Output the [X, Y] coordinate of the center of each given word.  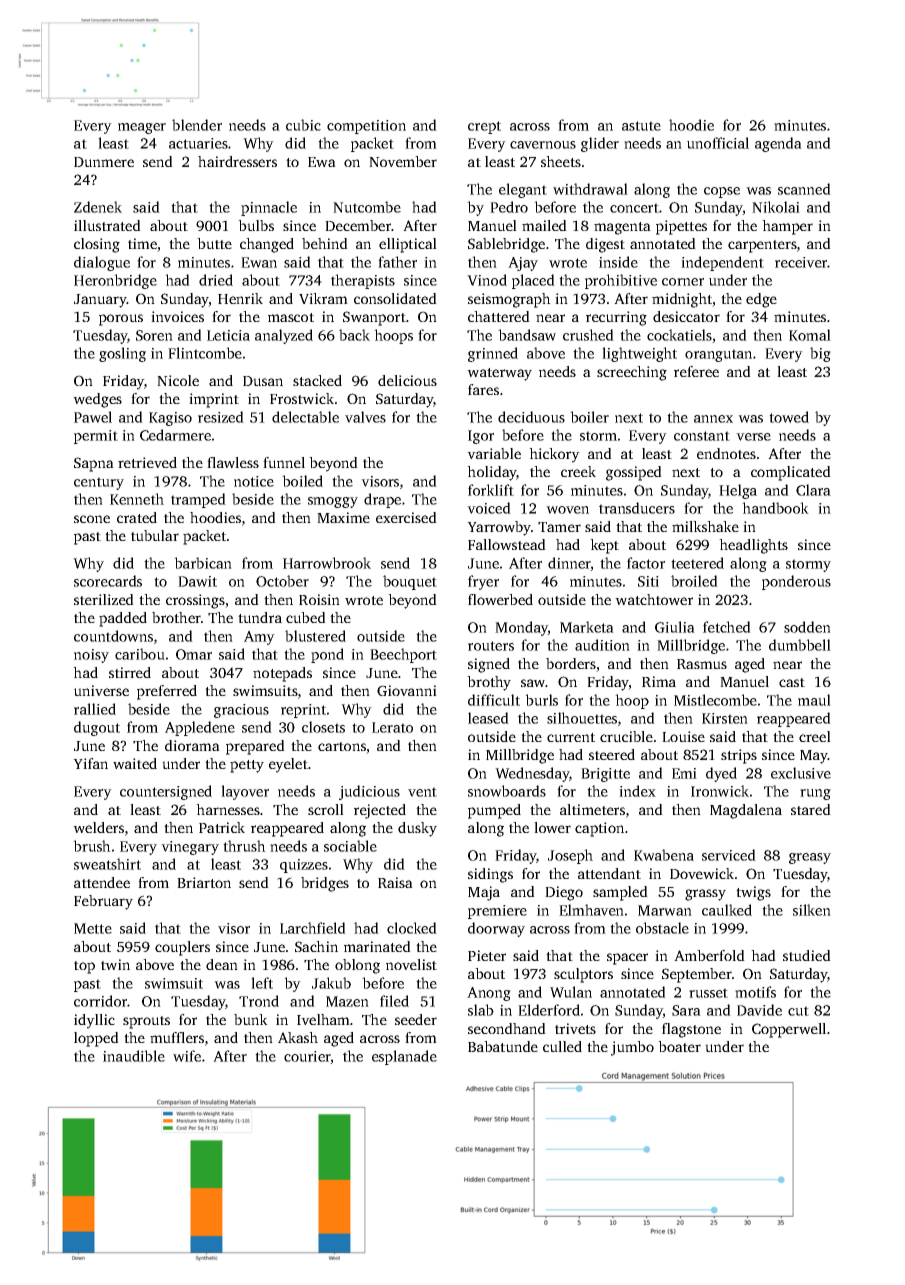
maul [814, 700]
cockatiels [679, 335]
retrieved [147, 462]
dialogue [102, 263]
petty [247, 766]
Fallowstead [507, 544]
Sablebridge [506, 245]
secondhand [507, 1028]
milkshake [705, 526]
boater [679, 1046]
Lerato [392, 727]
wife [187, 1056]
